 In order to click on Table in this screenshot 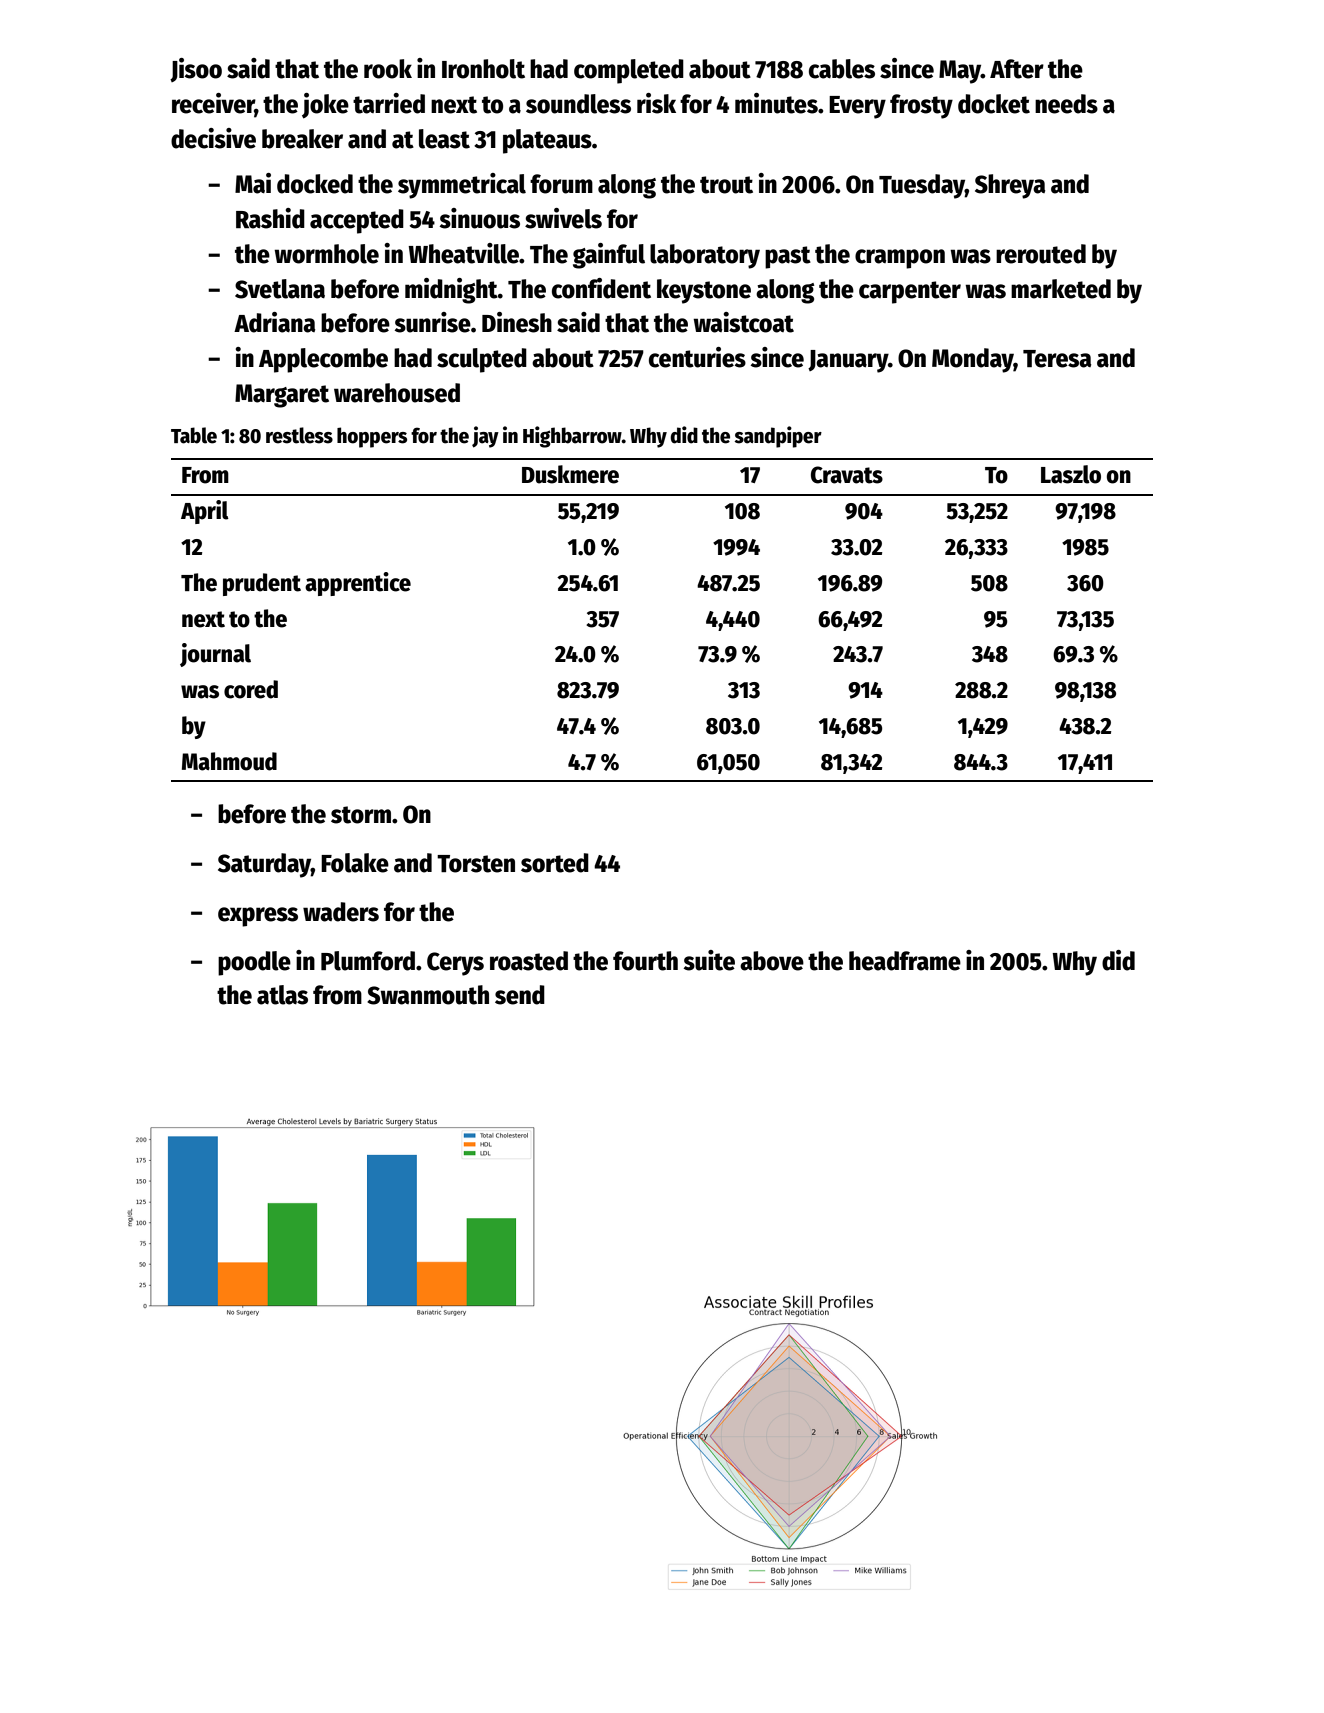, I will do `click(194, 435)`.
